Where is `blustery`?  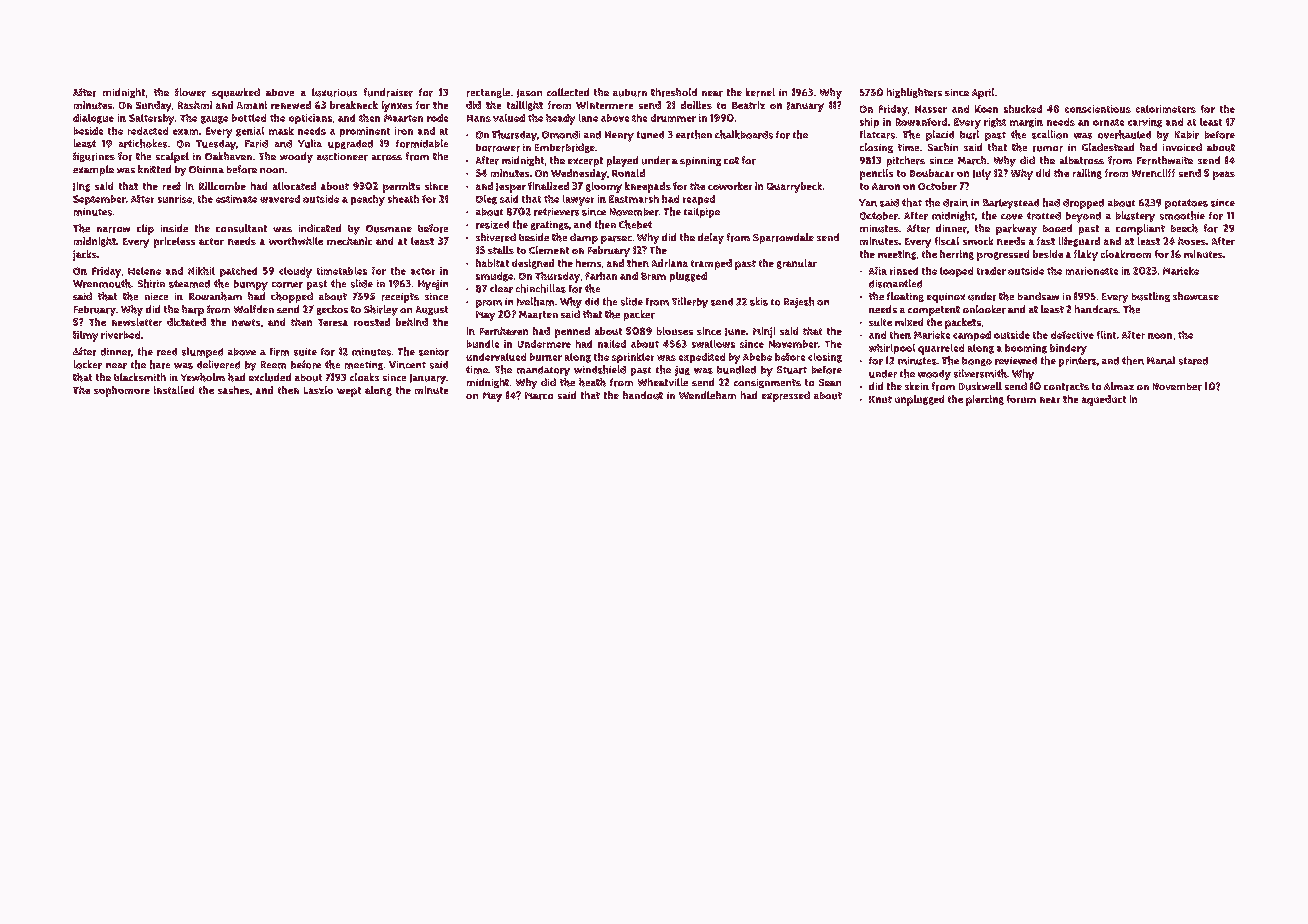
blustery is located at coordinates (1135, 216).
